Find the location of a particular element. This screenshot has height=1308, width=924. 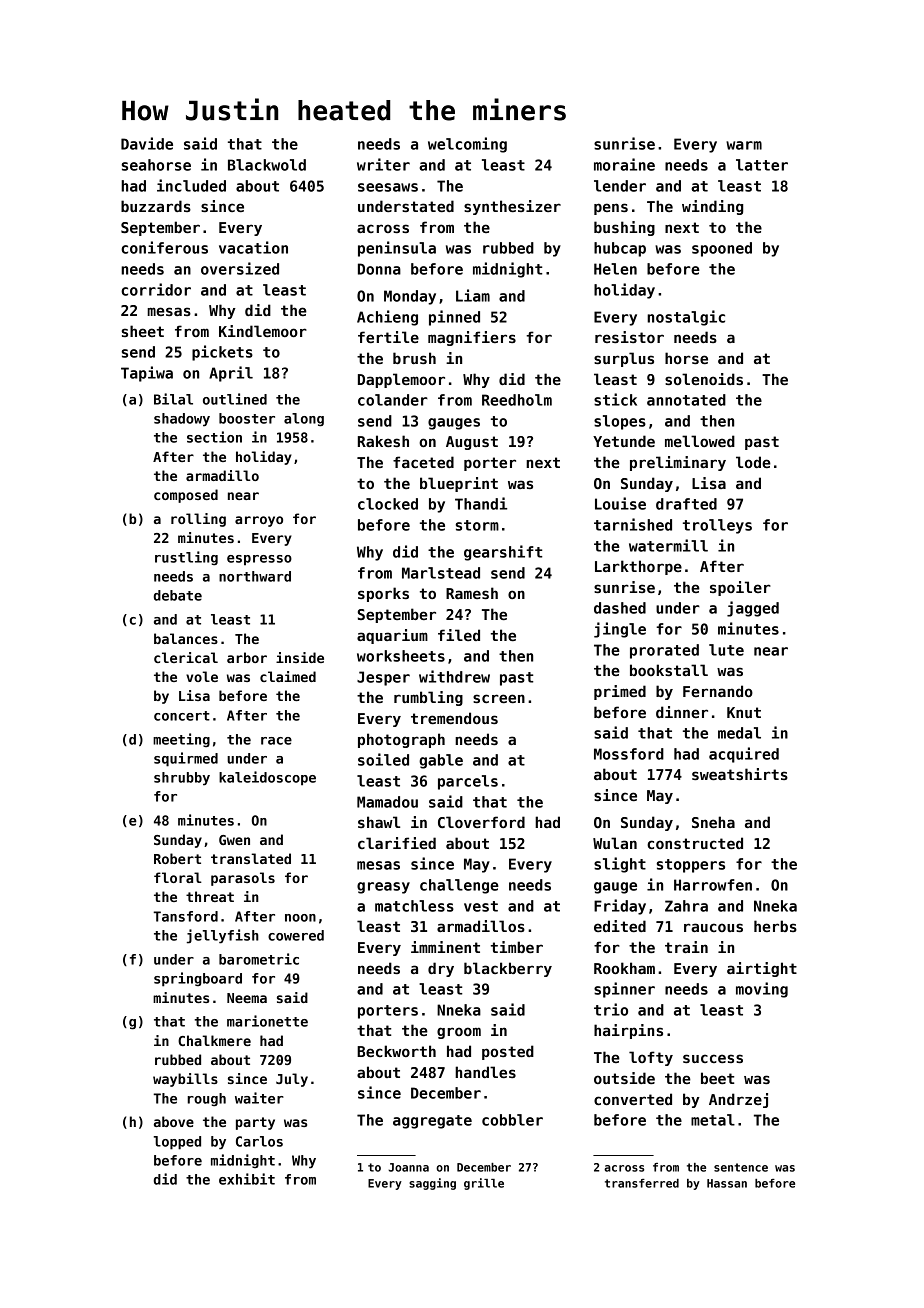

drafted is located at coordinates (686, 504).
